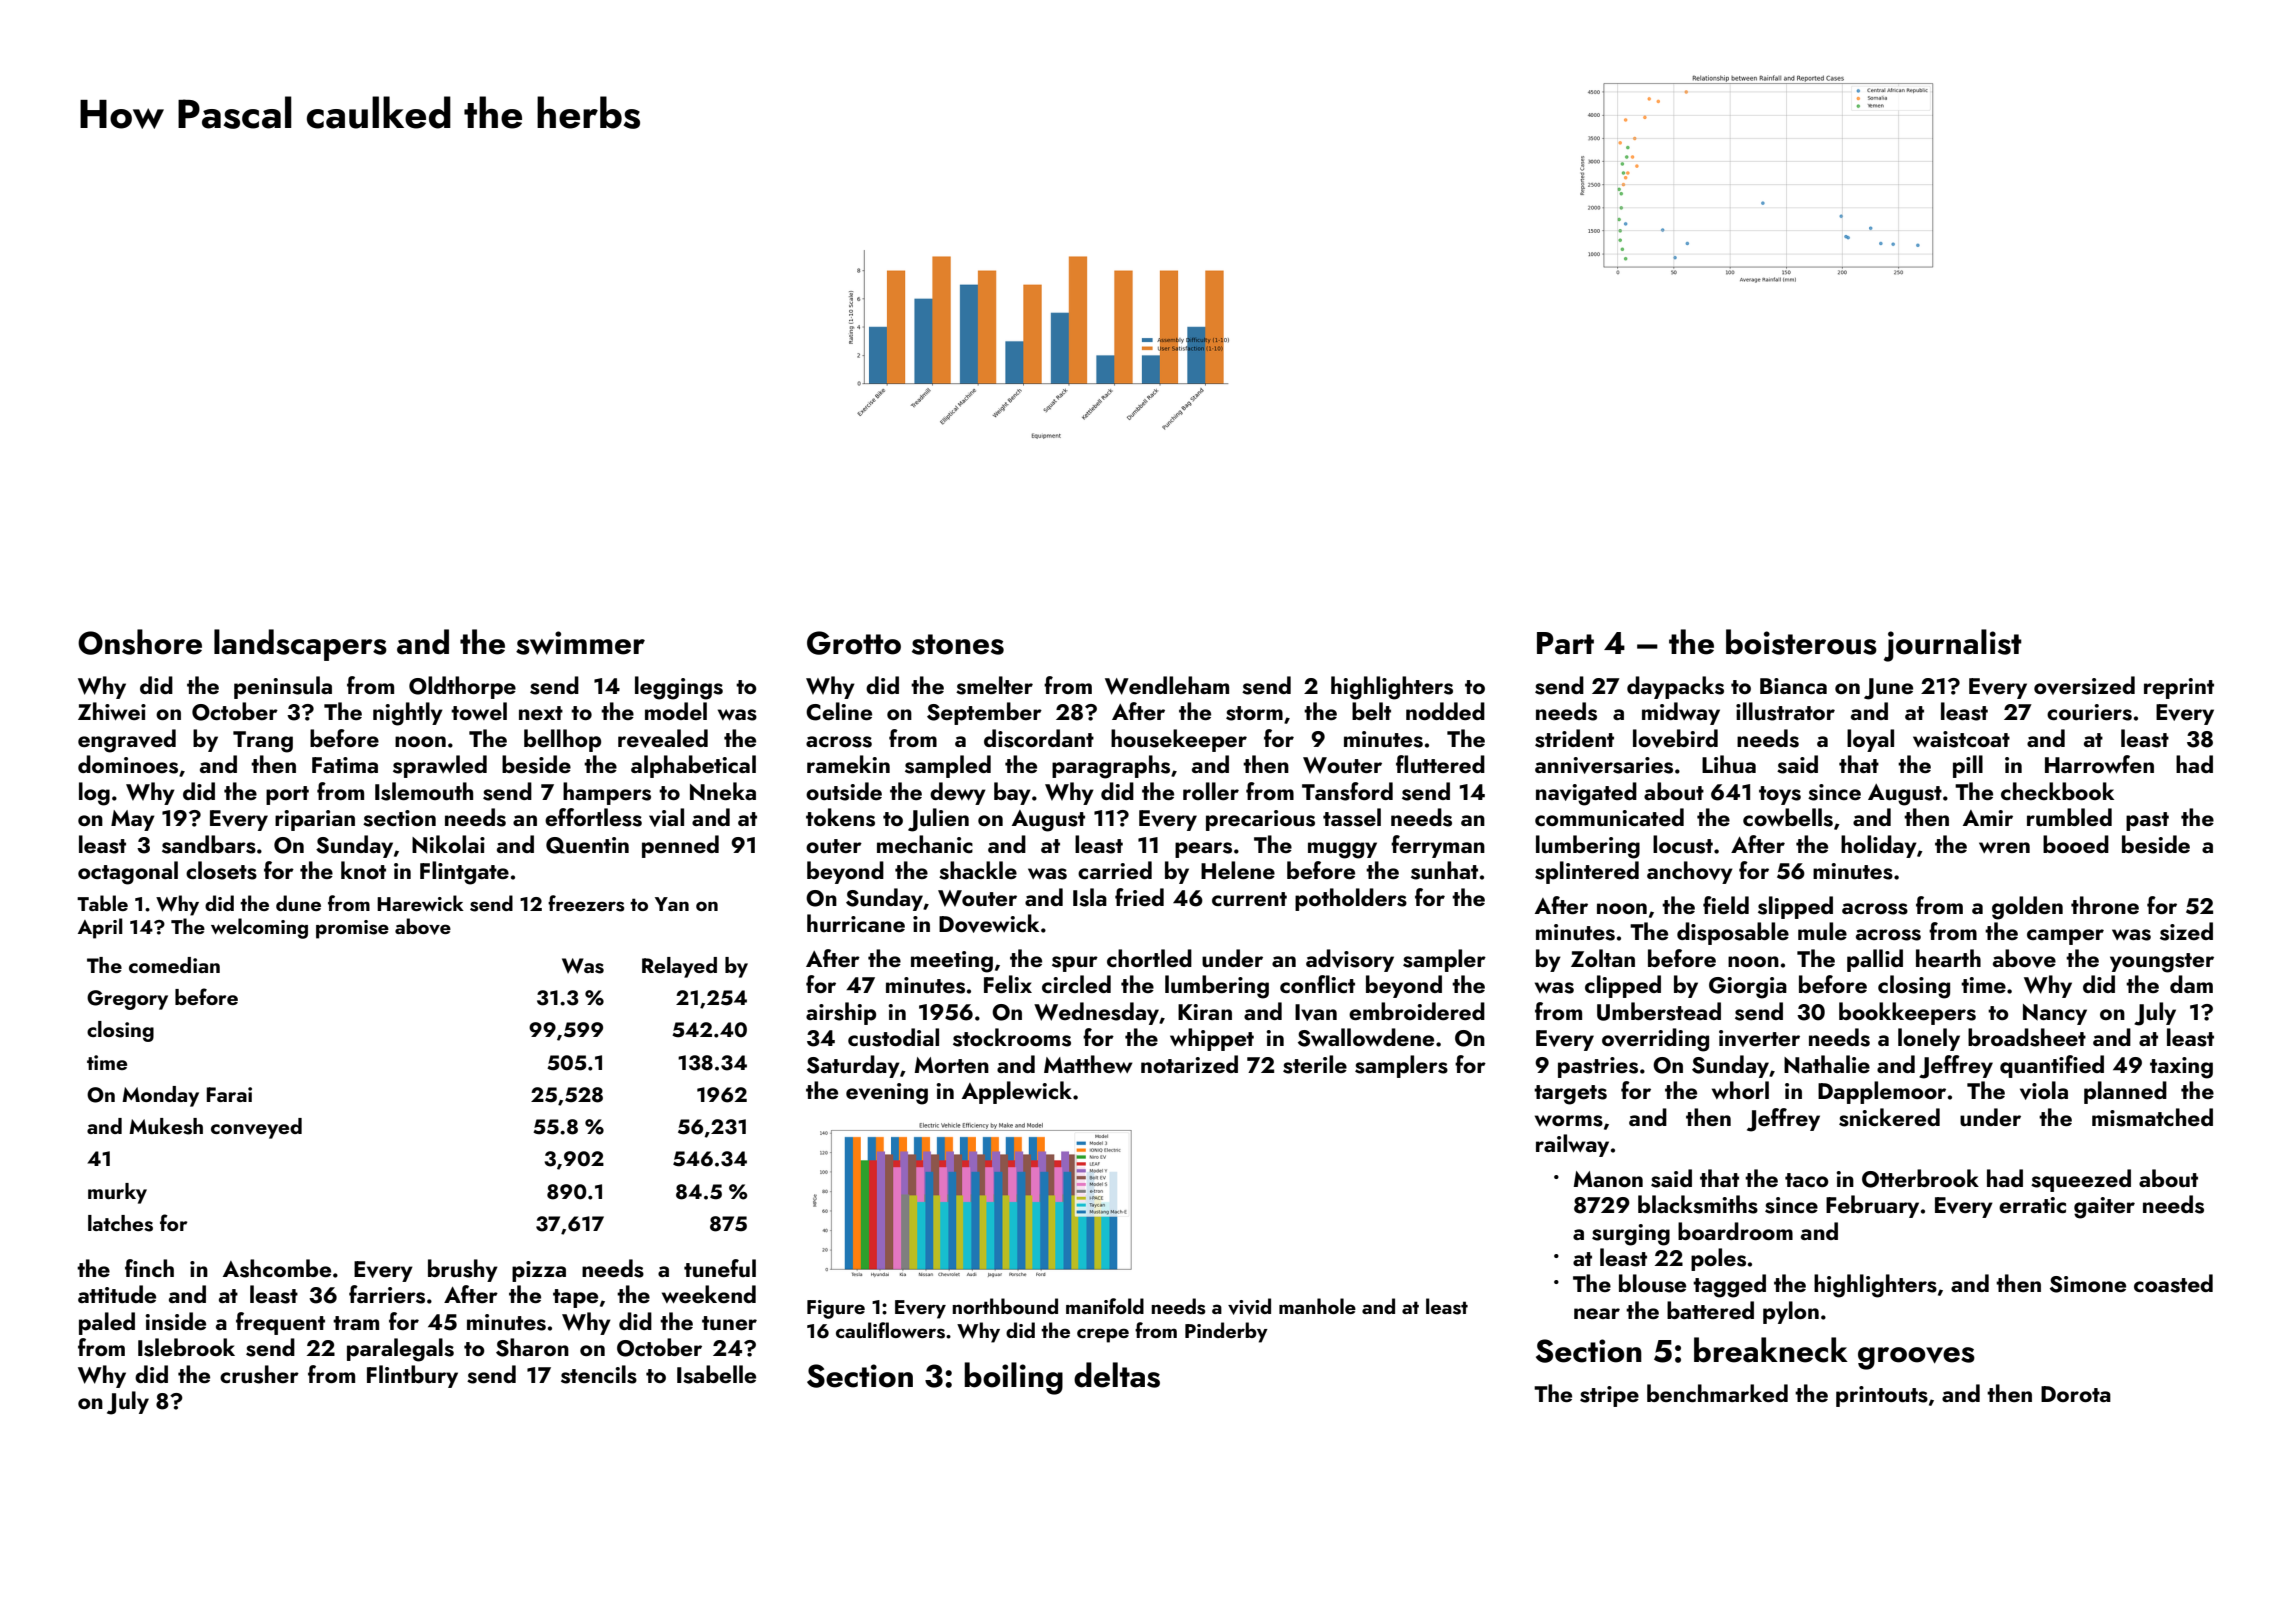 This screenshot has height=1620, width=2292. Describe the element at coordinates (140, 642) in the screenshot. I see `Onshore` at that location.
